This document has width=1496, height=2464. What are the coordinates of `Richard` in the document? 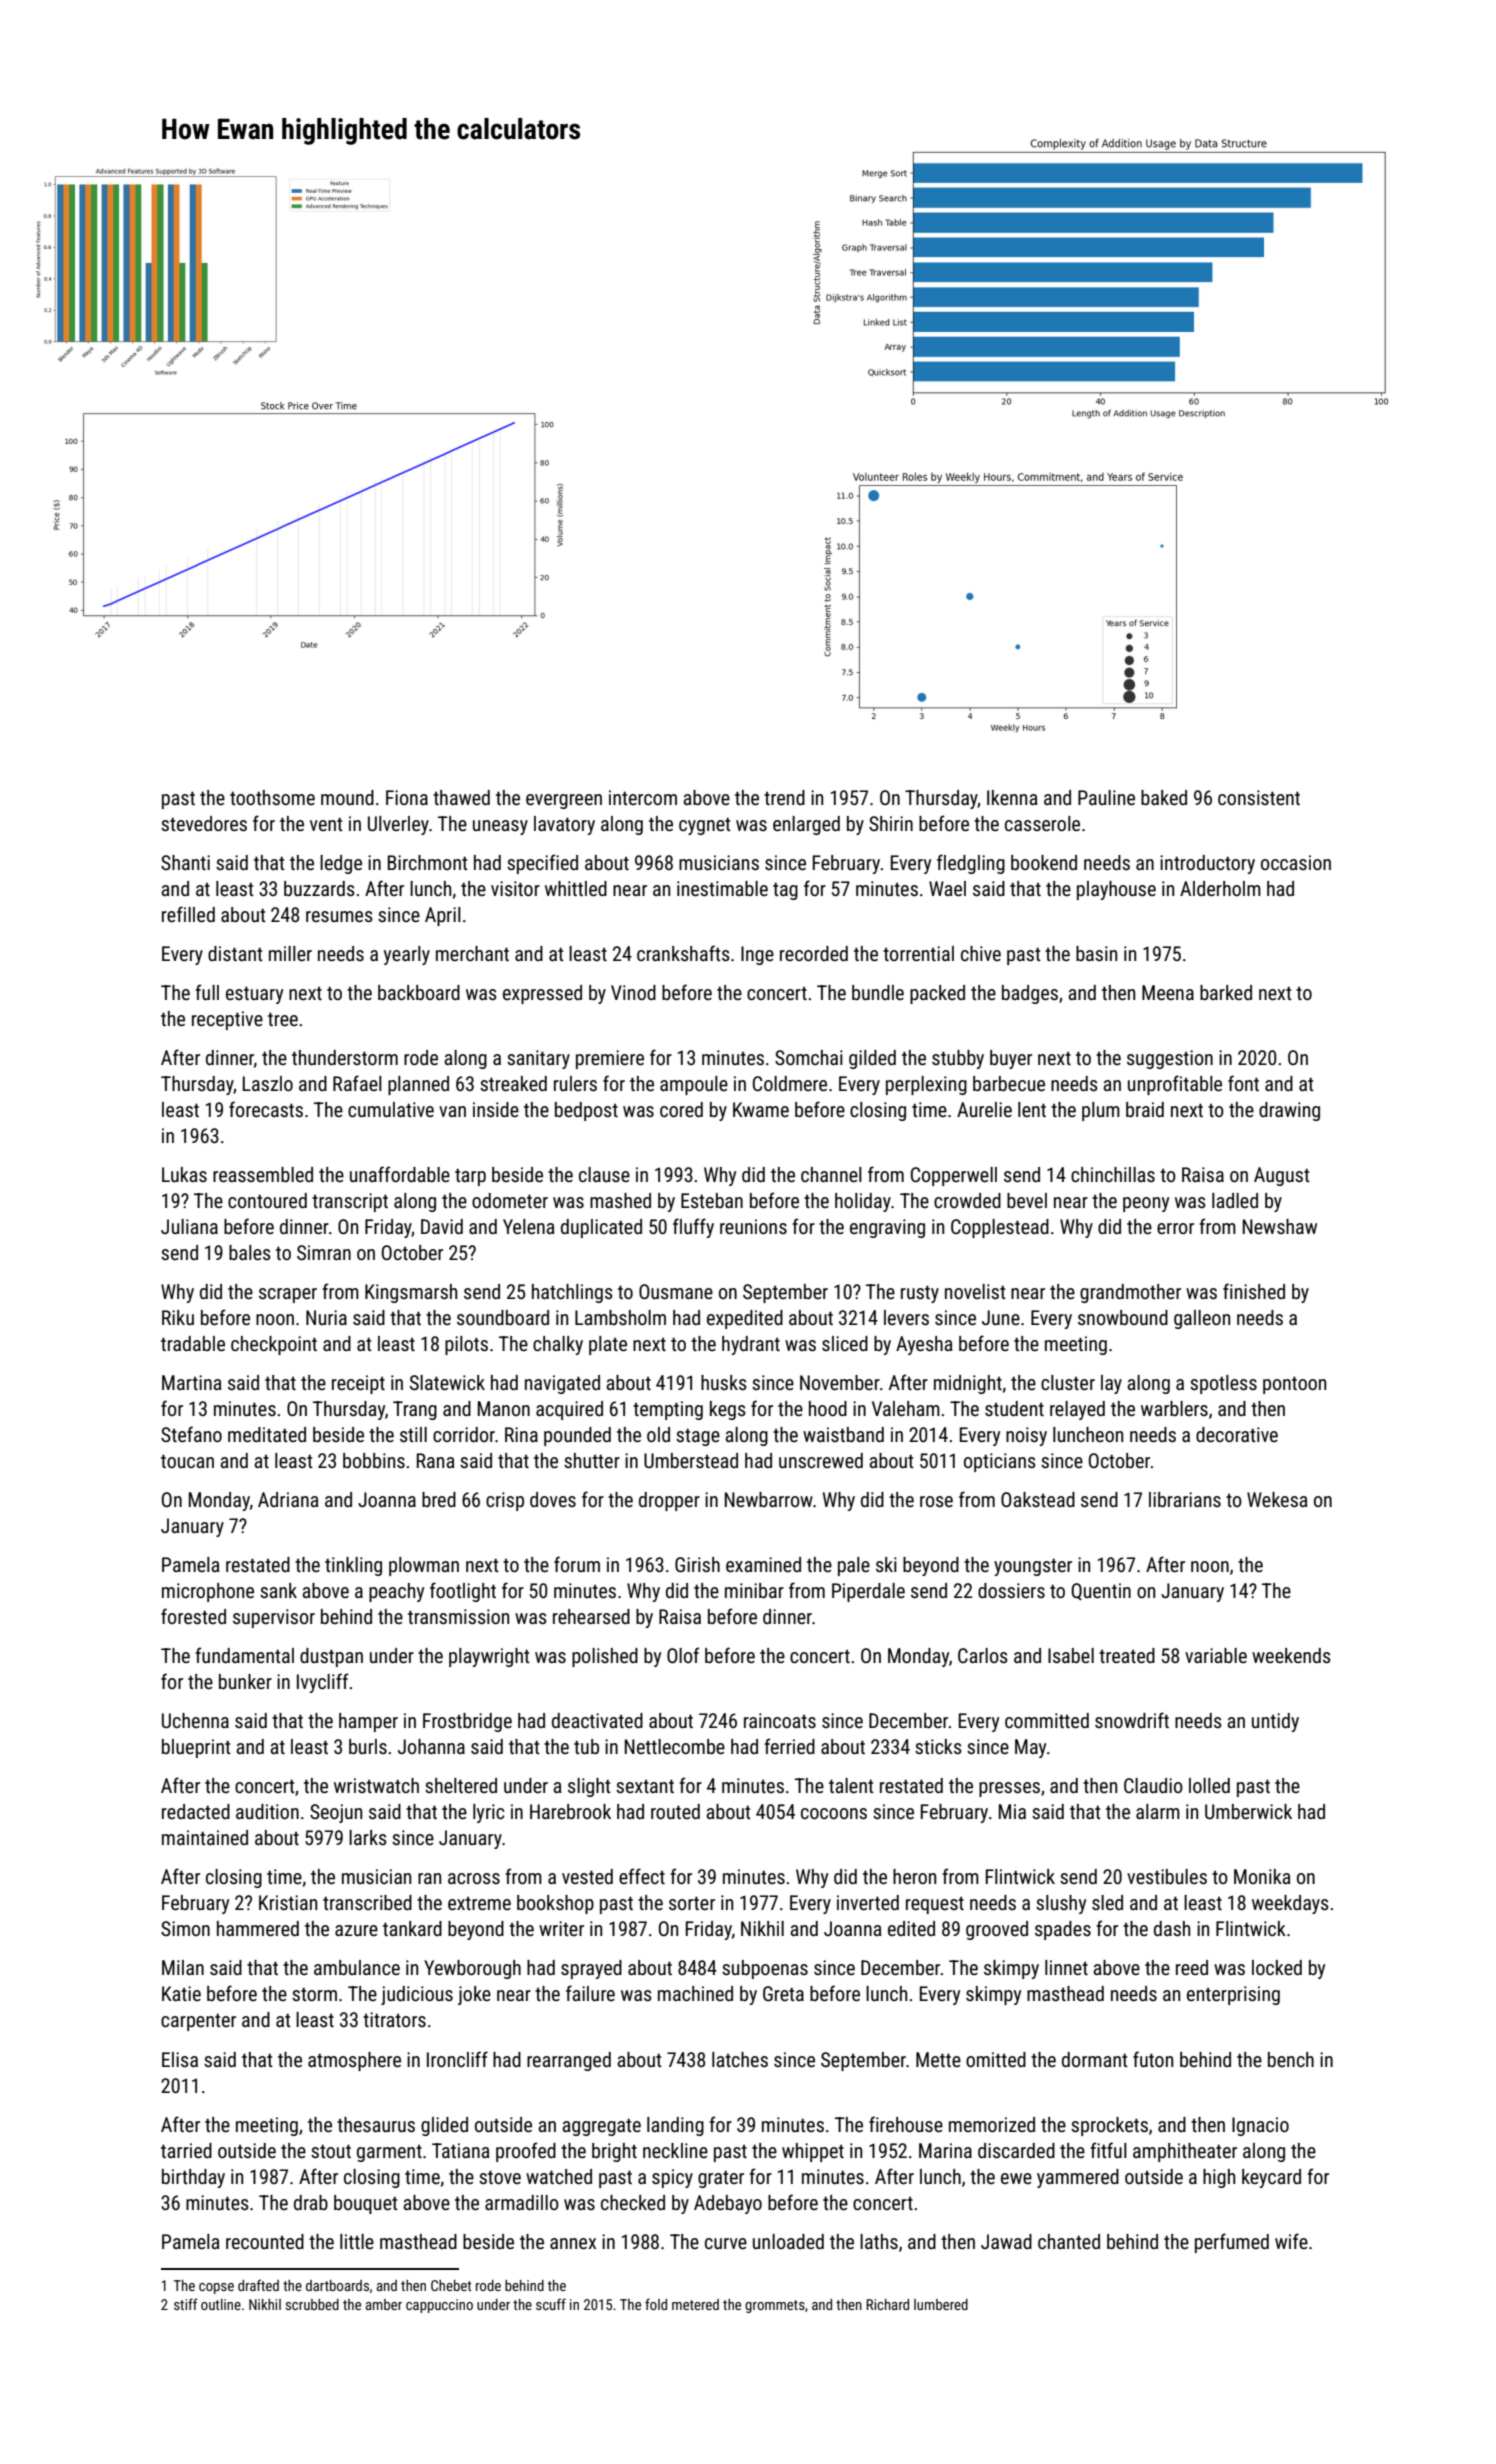 It's located at (887, 2304).
